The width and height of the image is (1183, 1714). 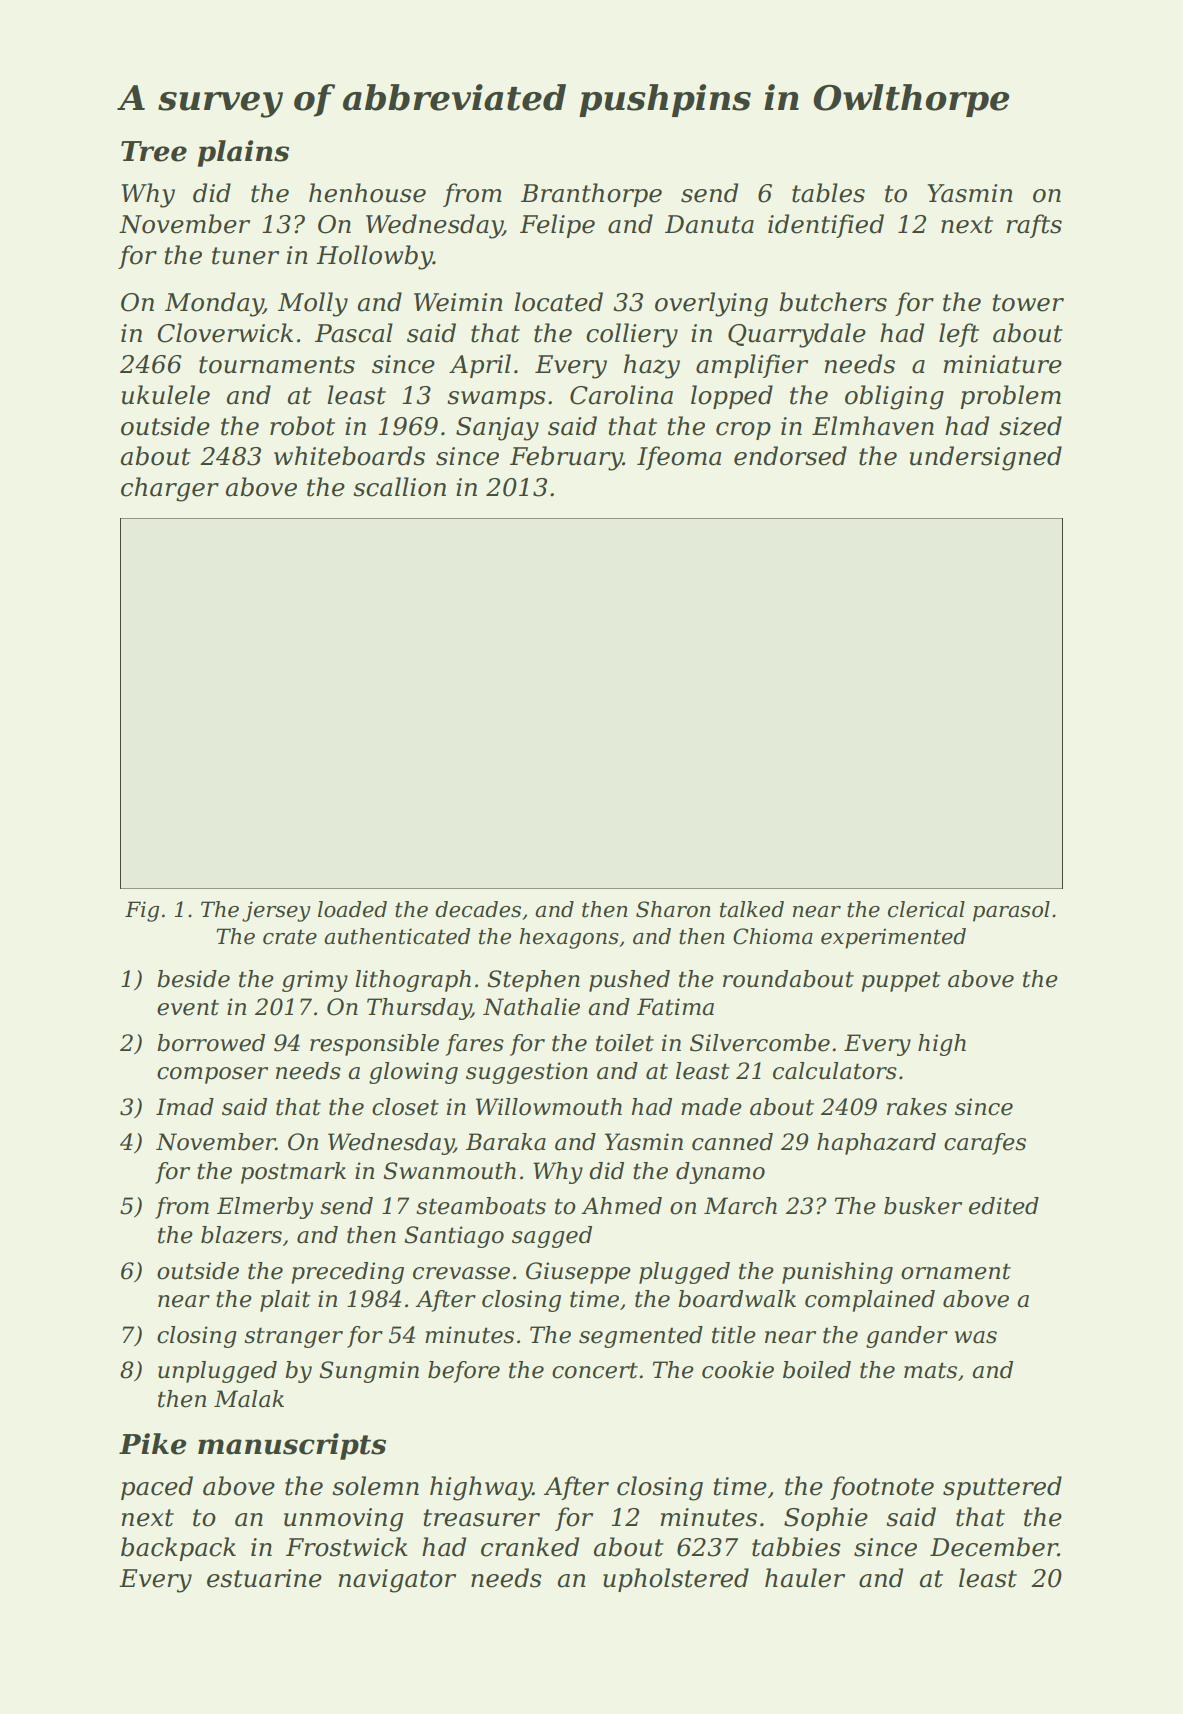 I want to click on puppet, so click(x=901, y=981).
